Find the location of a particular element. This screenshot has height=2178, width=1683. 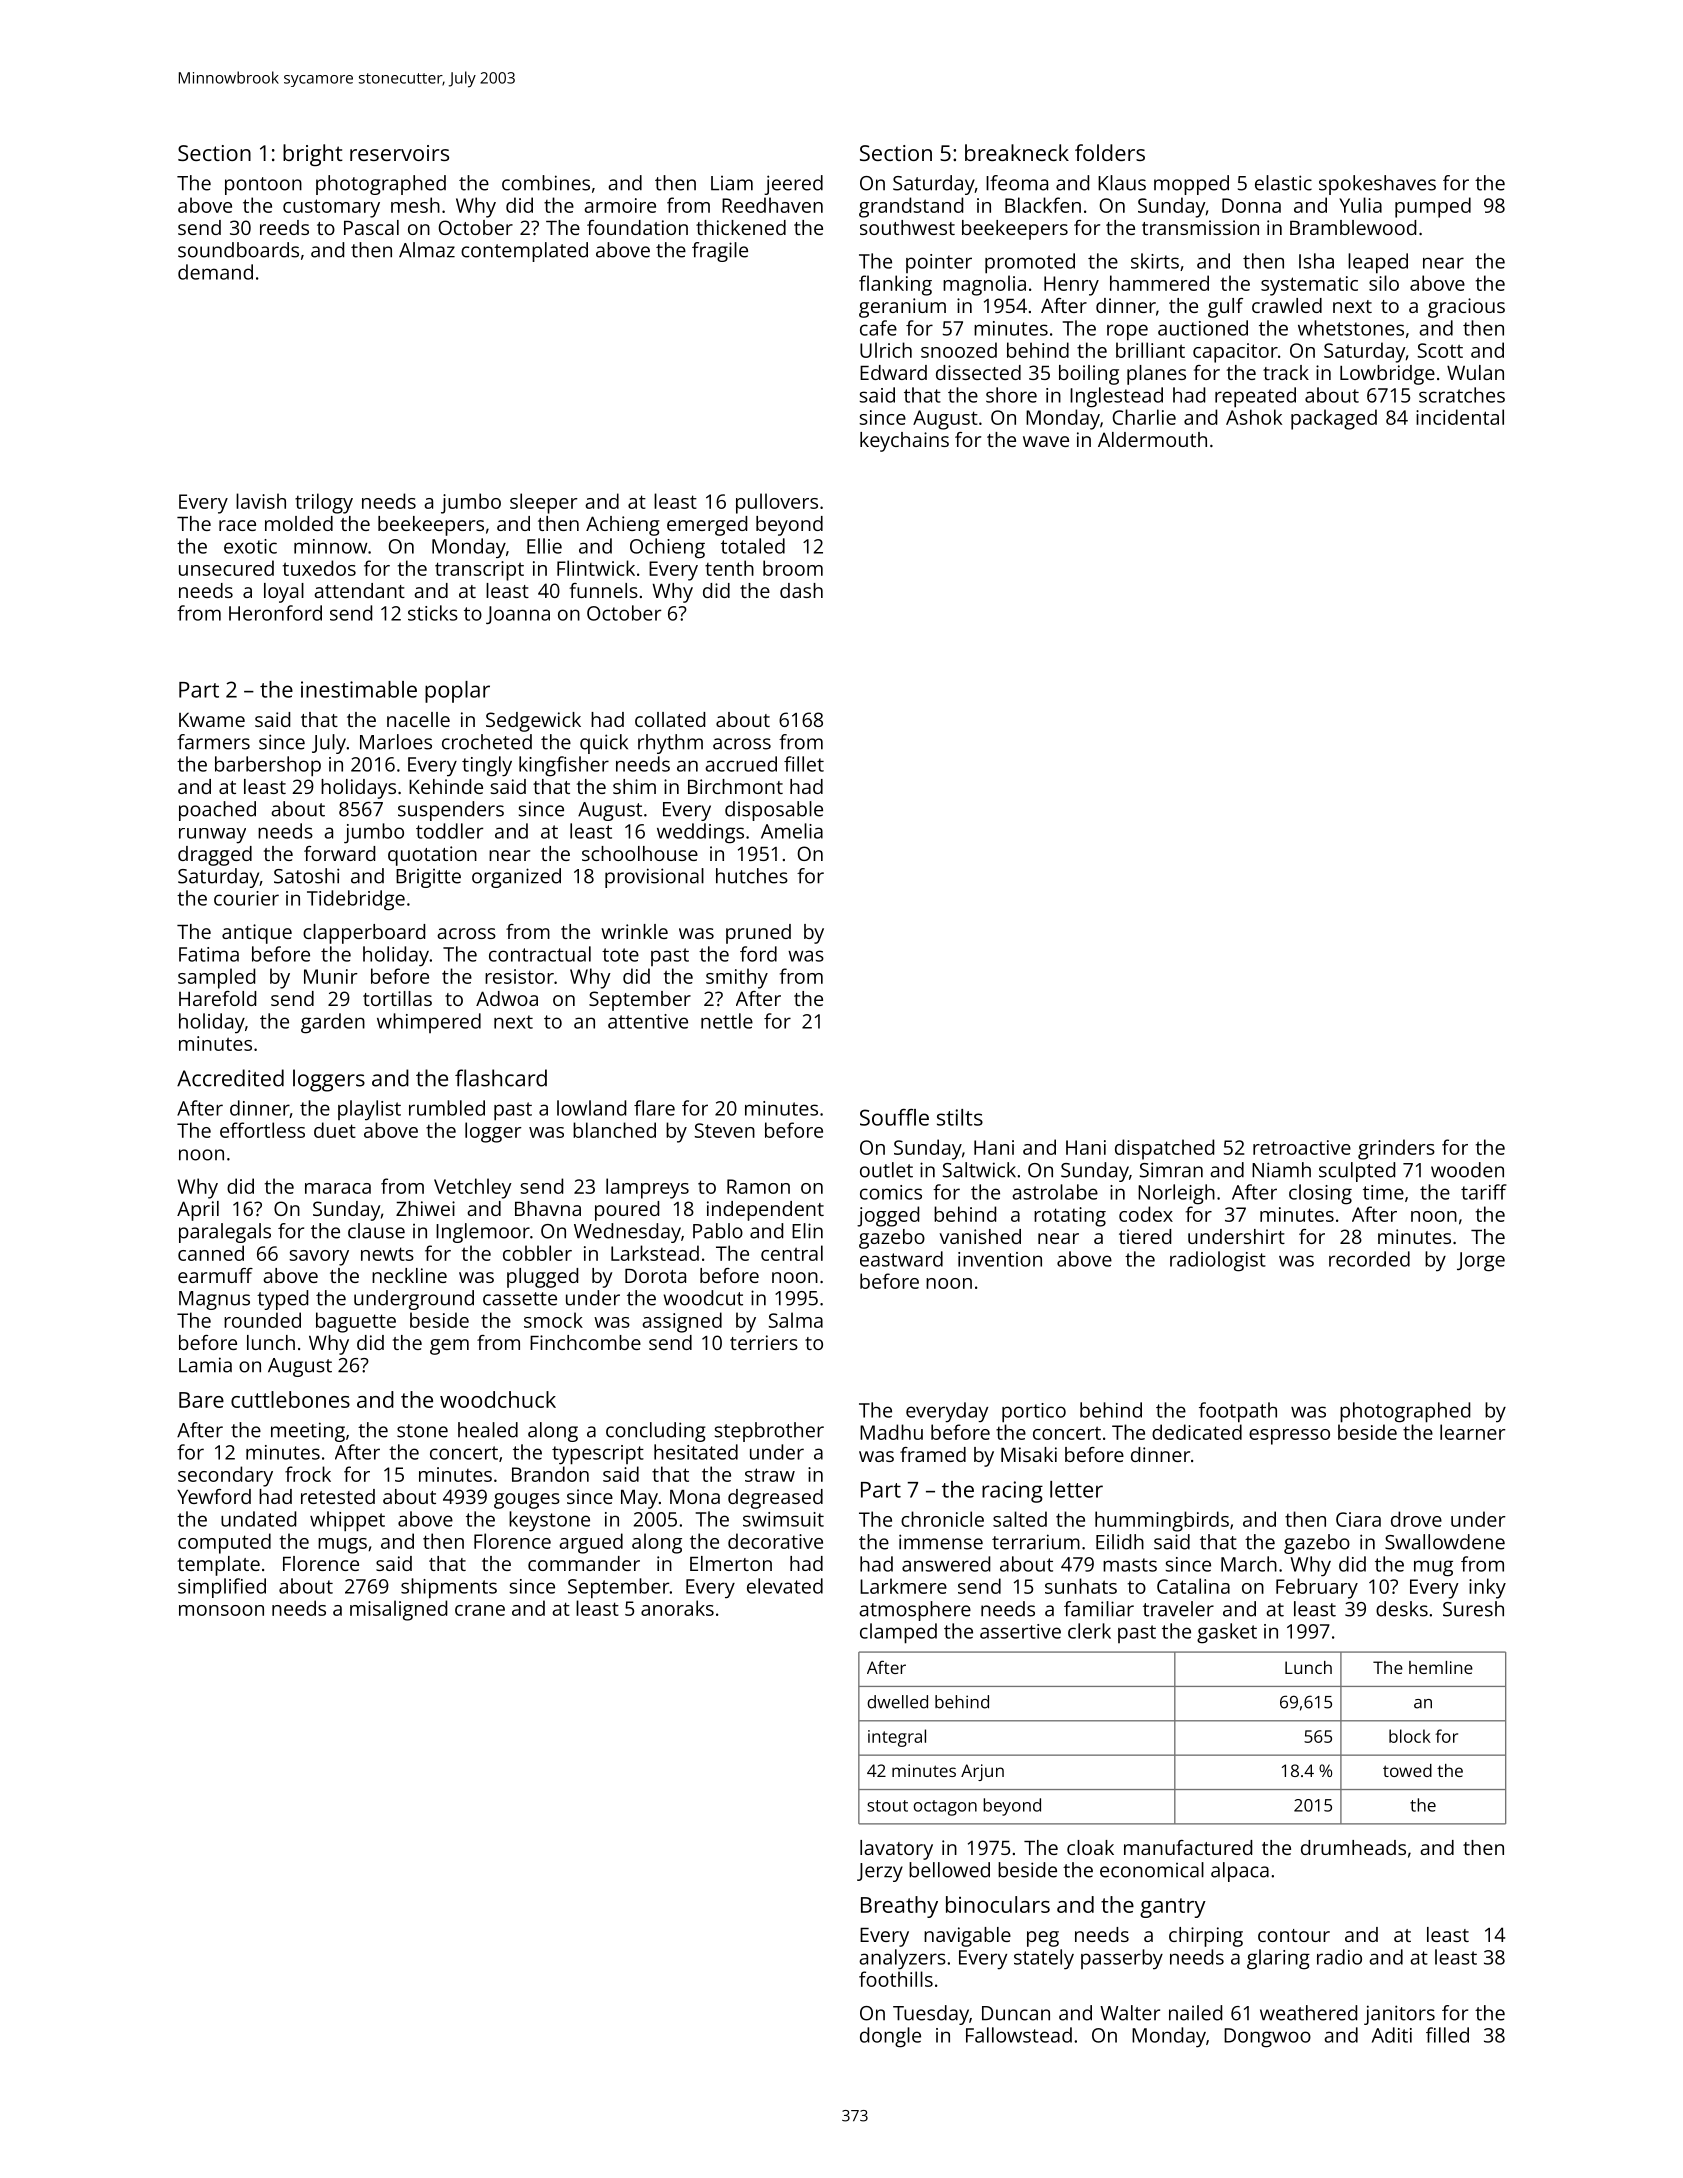

portico is located at coordinates (1034, 1413).
